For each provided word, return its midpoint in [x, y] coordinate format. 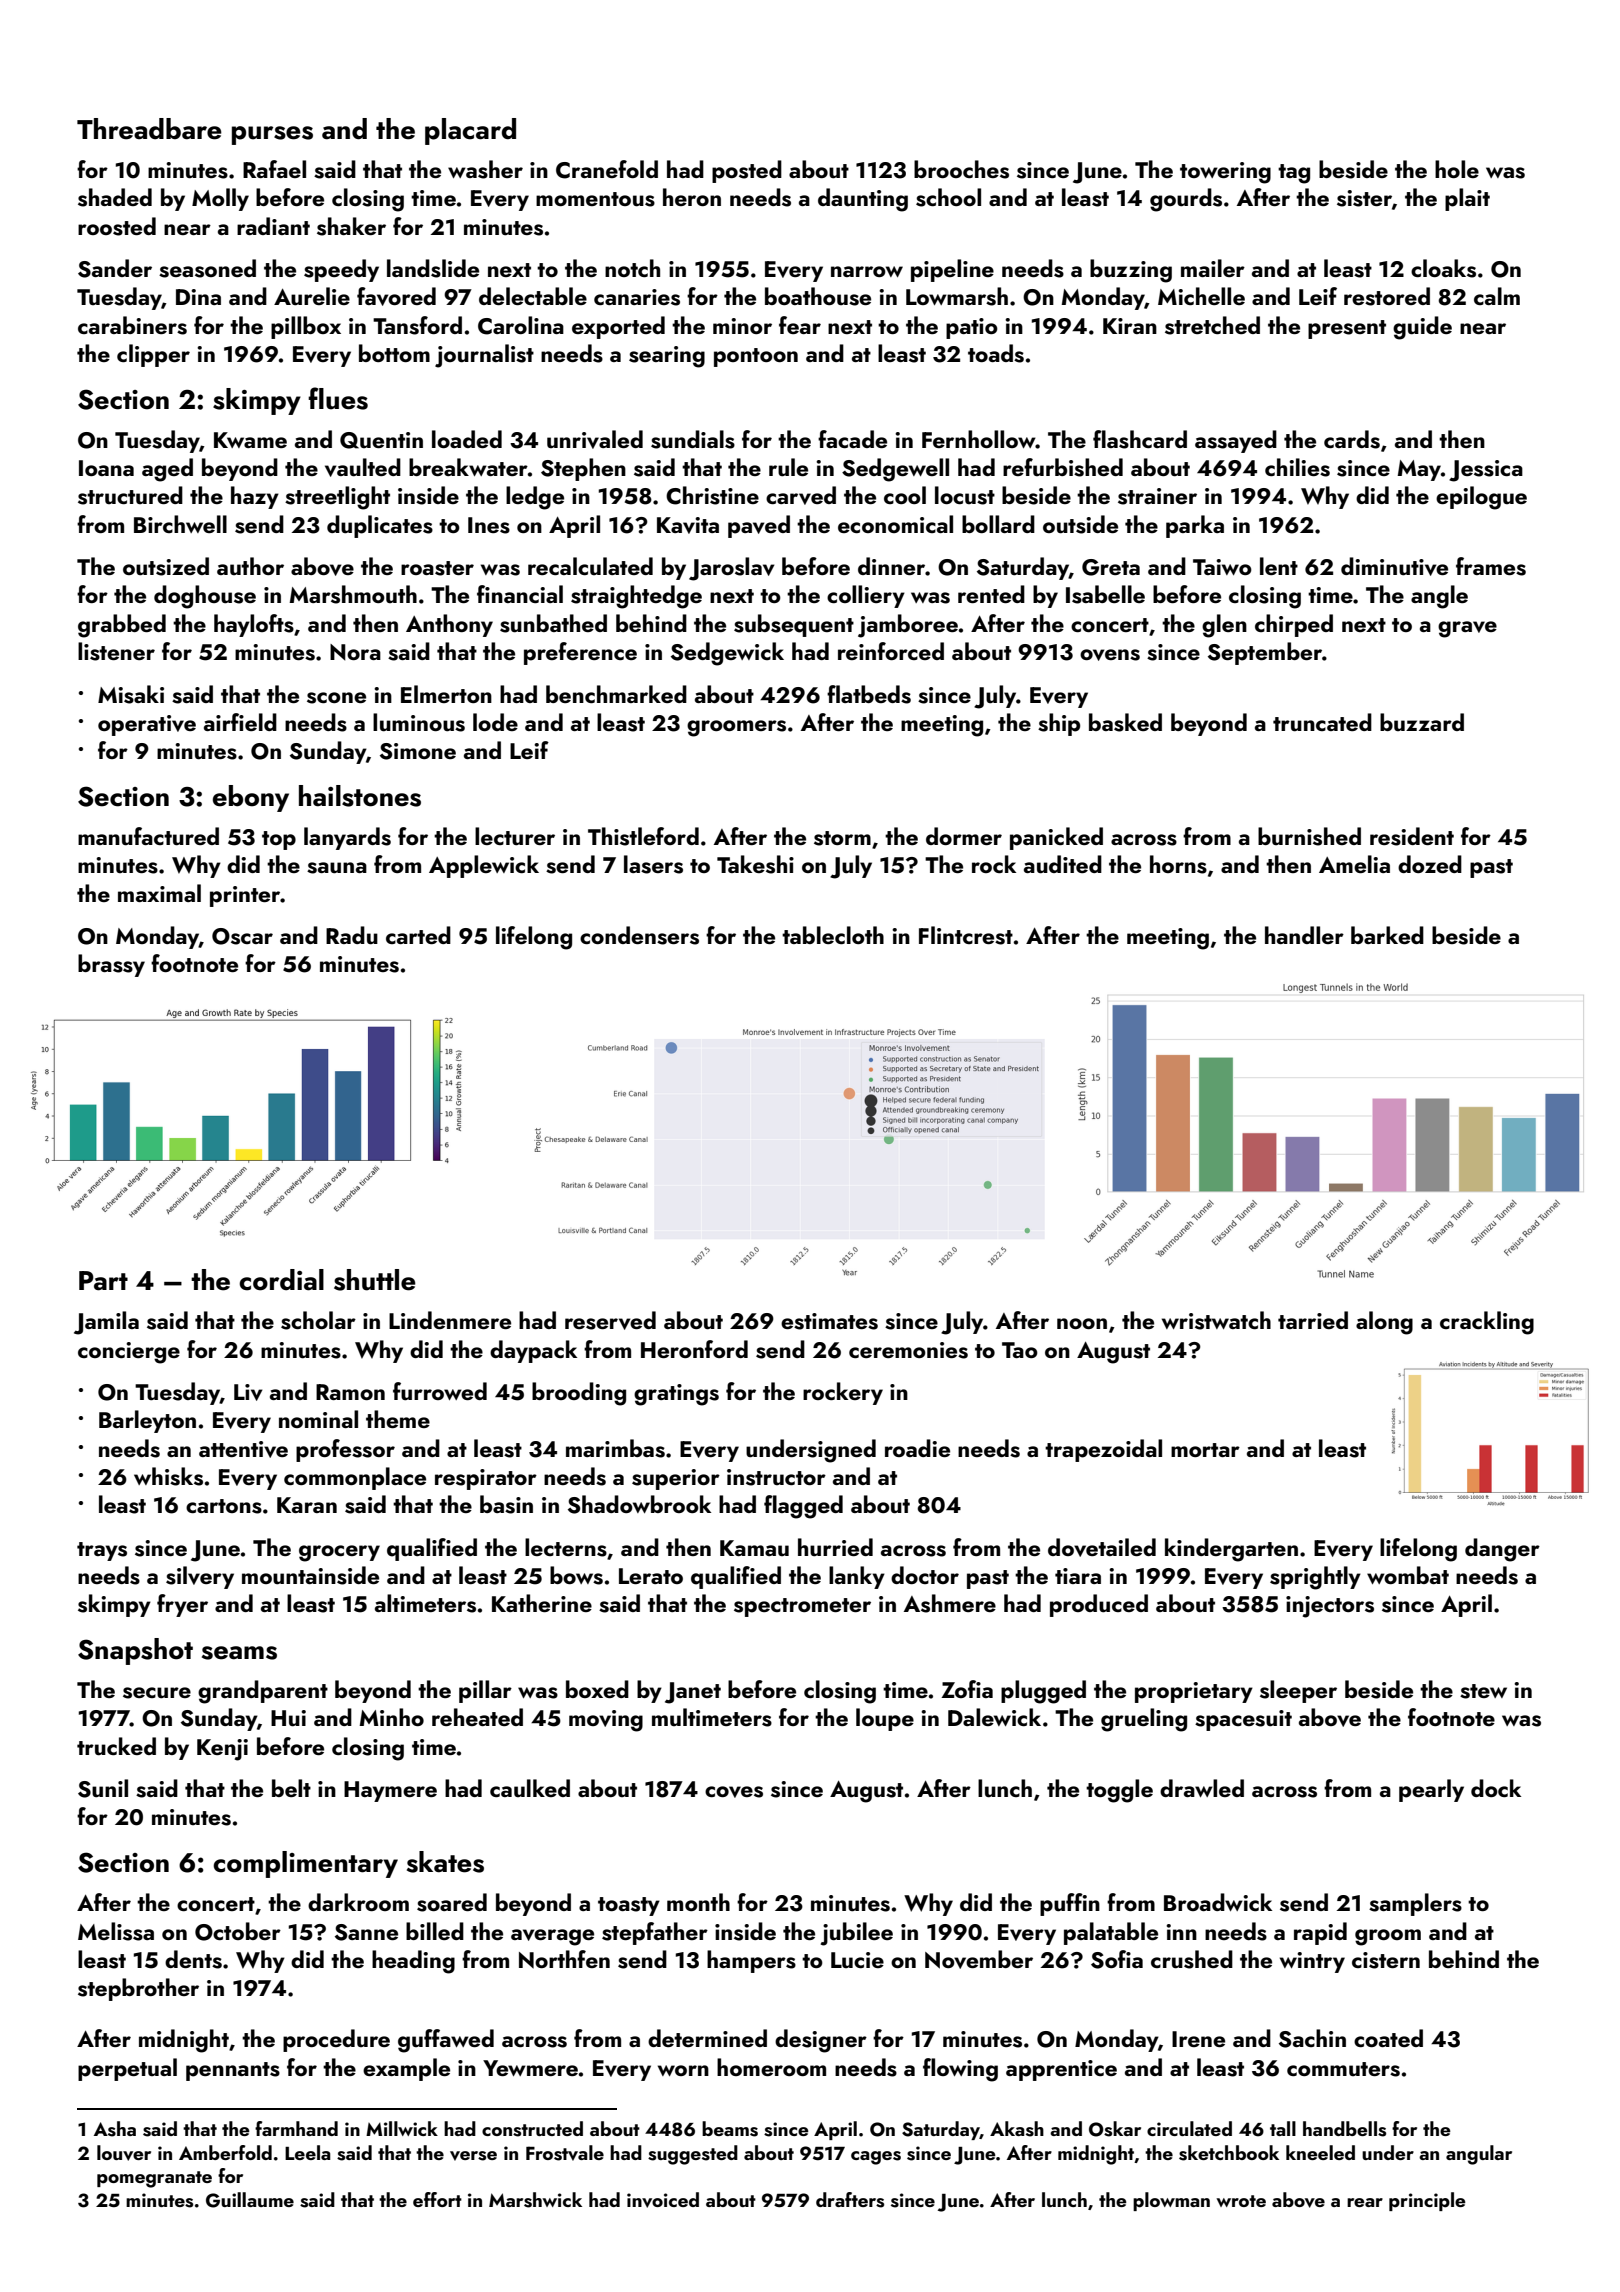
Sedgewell [895, 470]
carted [418, 935]
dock [1496, 1788]
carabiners [132, 325]
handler [1304, 935]
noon [1082, 1323]
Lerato [651, 1576]
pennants [233, 2071]
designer [821, 2041]
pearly [1431, 1790]
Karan [307, 1505]
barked [1387, 935]
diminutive [1394, 566]
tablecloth [833, 935]
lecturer [515, 836]
